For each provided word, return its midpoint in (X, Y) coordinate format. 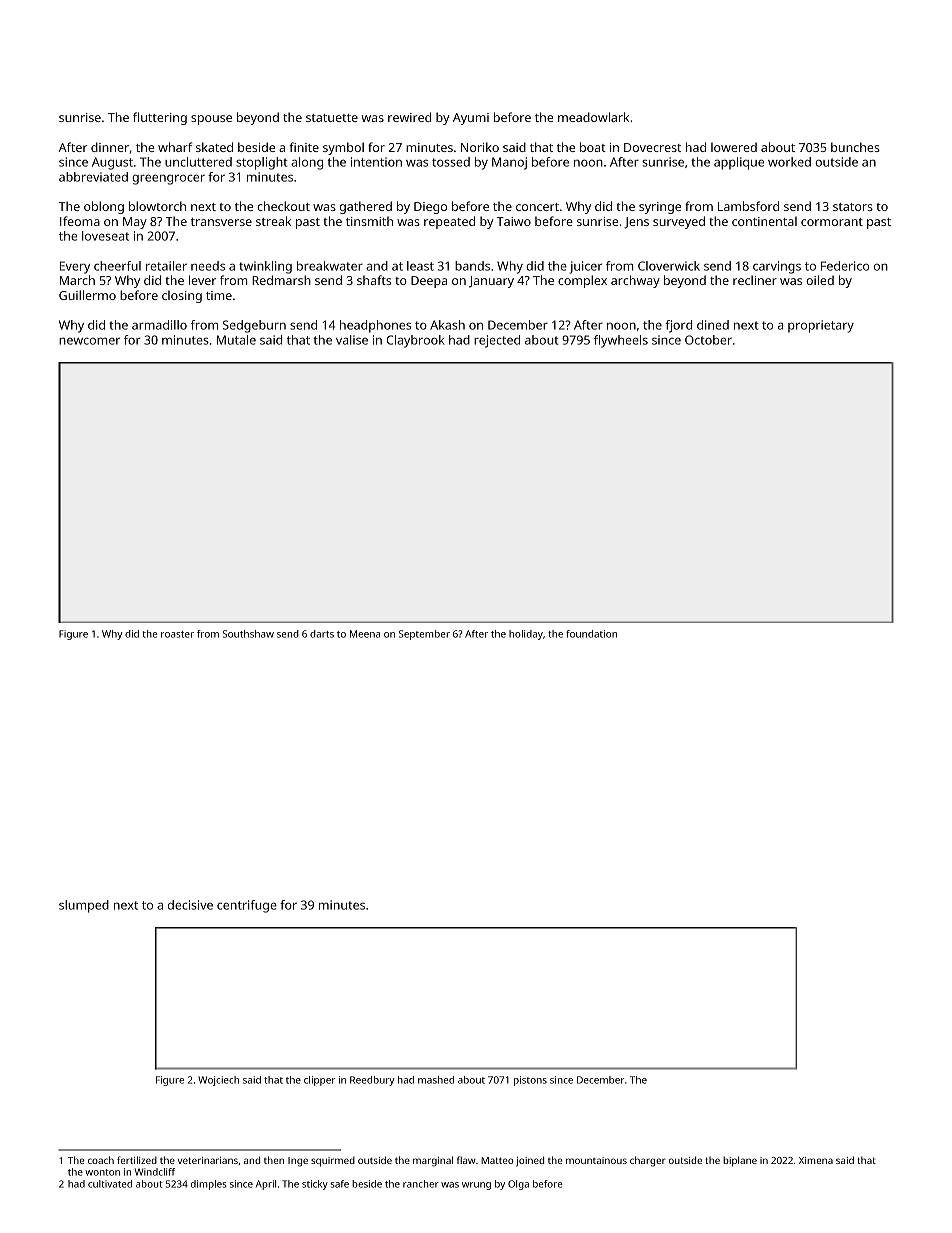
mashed (436, 1080)
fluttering (160, 118)
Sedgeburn (254, 326)
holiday (526, 635)
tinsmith (369, 221)
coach (101, 1160)
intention (376, 162)
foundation (591, 634)
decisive (190, 905)
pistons (530, 1081)
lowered (734, 147)
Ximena (816, 1160)
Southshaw (248, 634)
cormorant (832, 222)
